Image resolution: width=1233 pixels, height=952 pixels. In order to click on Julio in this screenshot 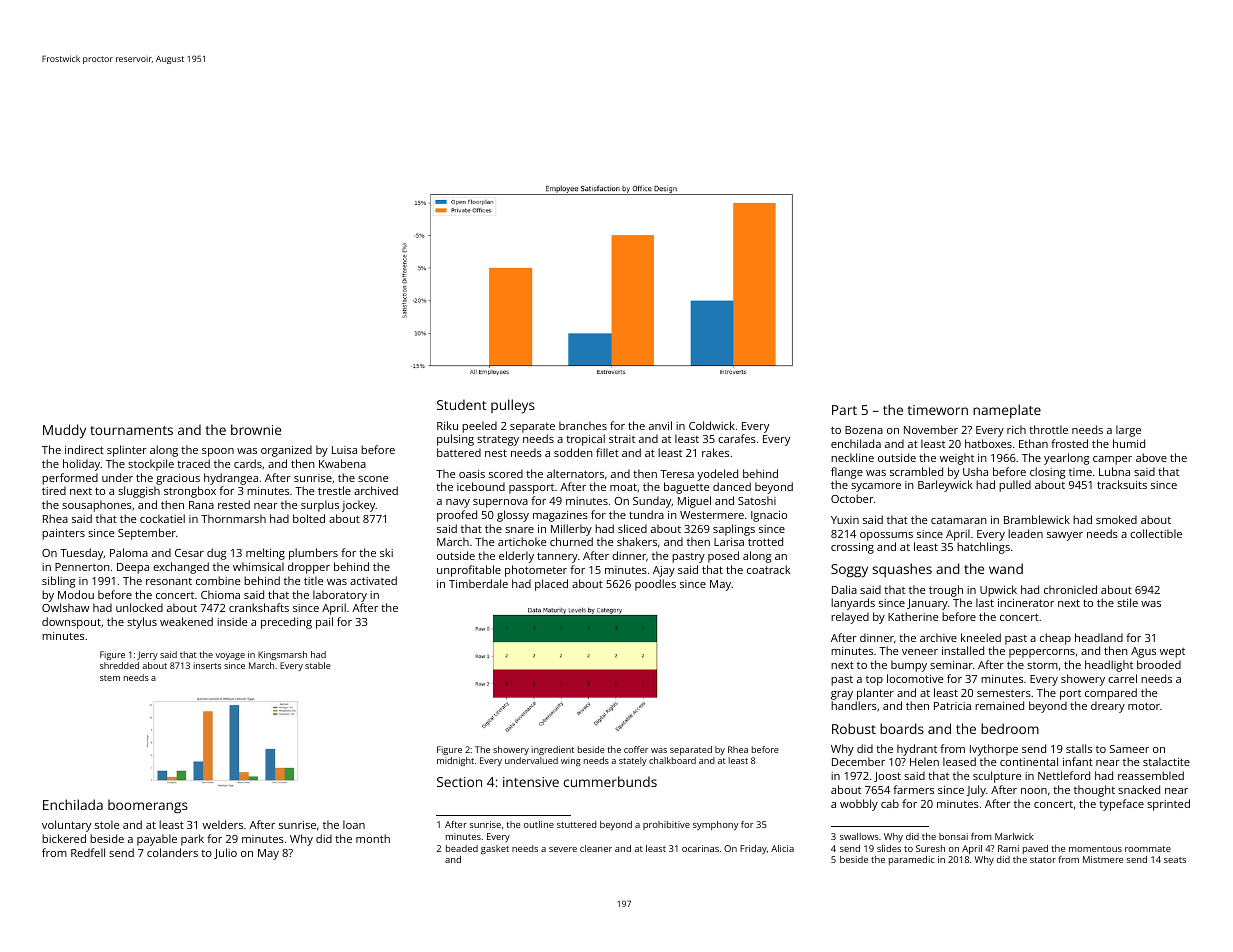, I will do `click(225, 853)`.
